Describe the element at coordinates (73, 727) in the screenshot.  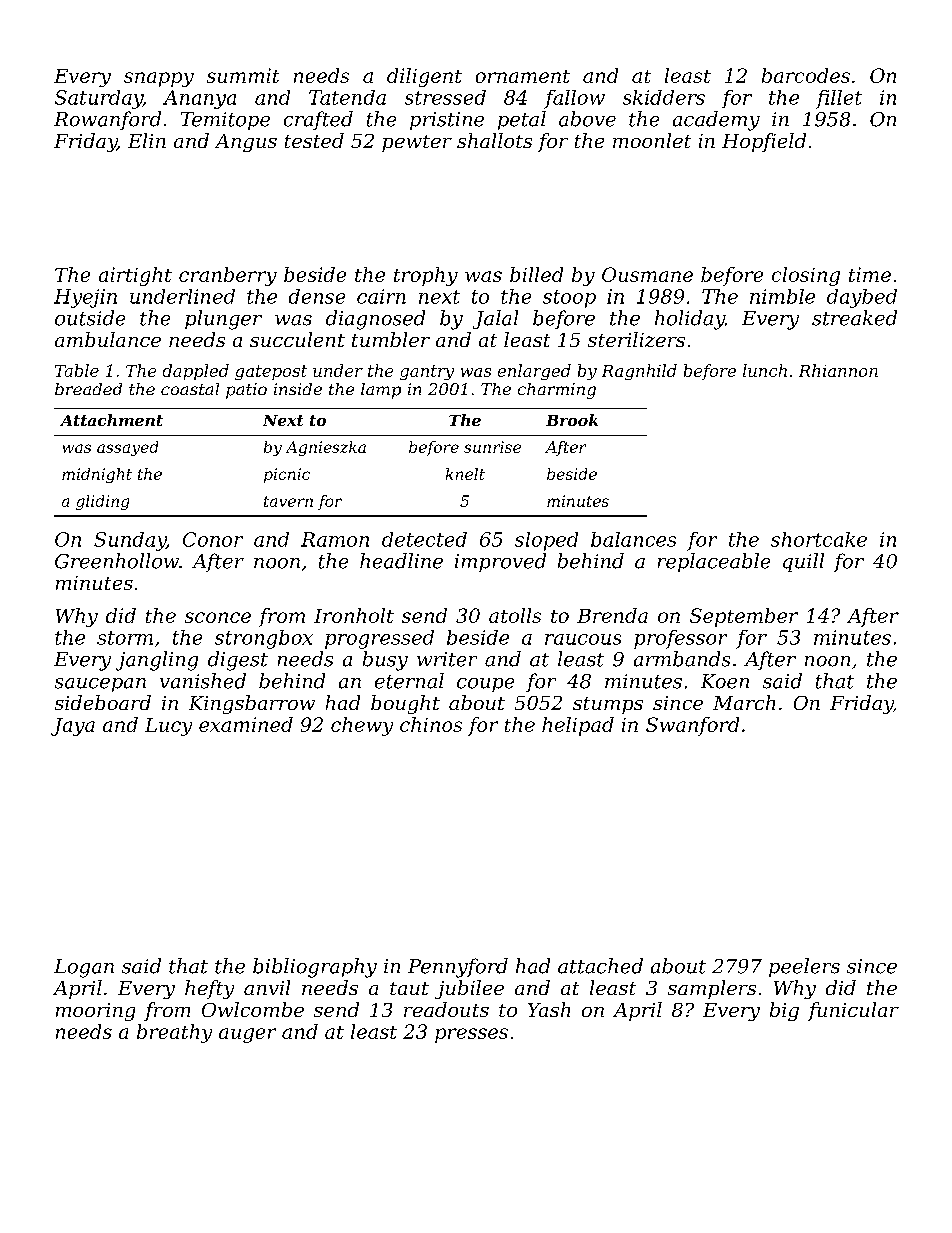
I see `Jaya` at that location.
